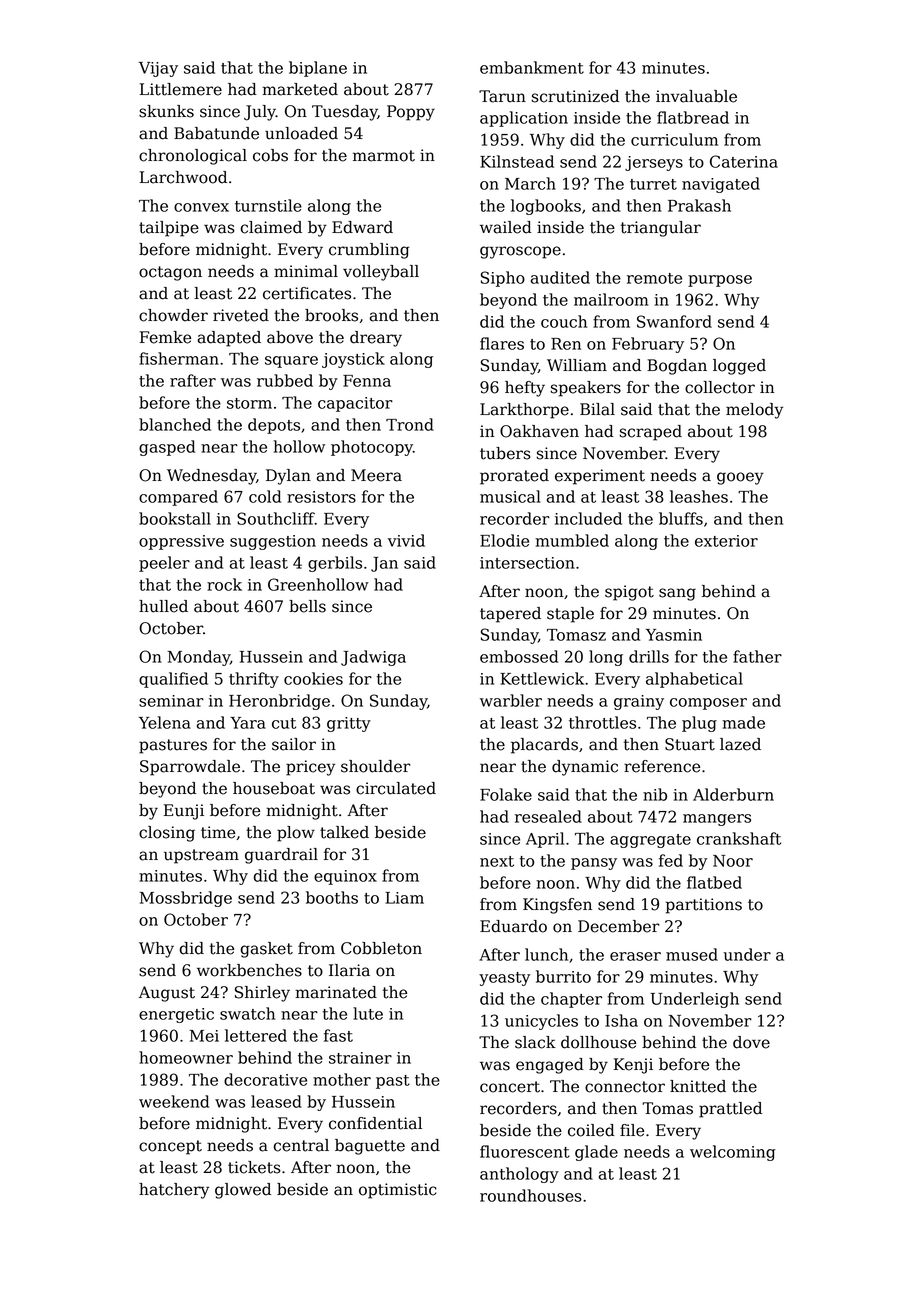 The image size is (924, 1314). I want to click on invaluable, so click(696, 96).
